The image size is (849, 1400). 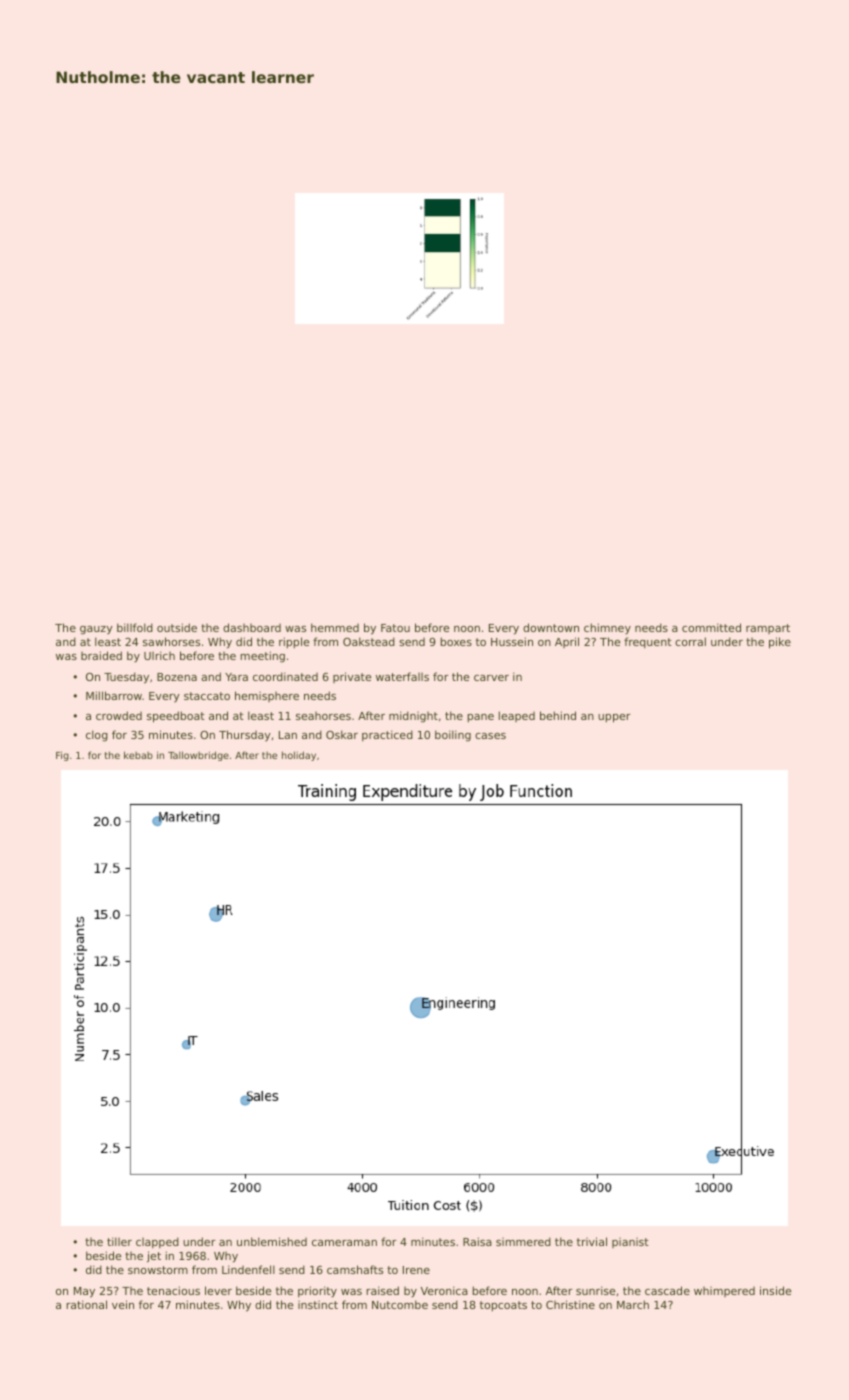 What do you see at coordinates (119, 1241) in the page?
I see `tiller` at bounding box center [119, 1241].
